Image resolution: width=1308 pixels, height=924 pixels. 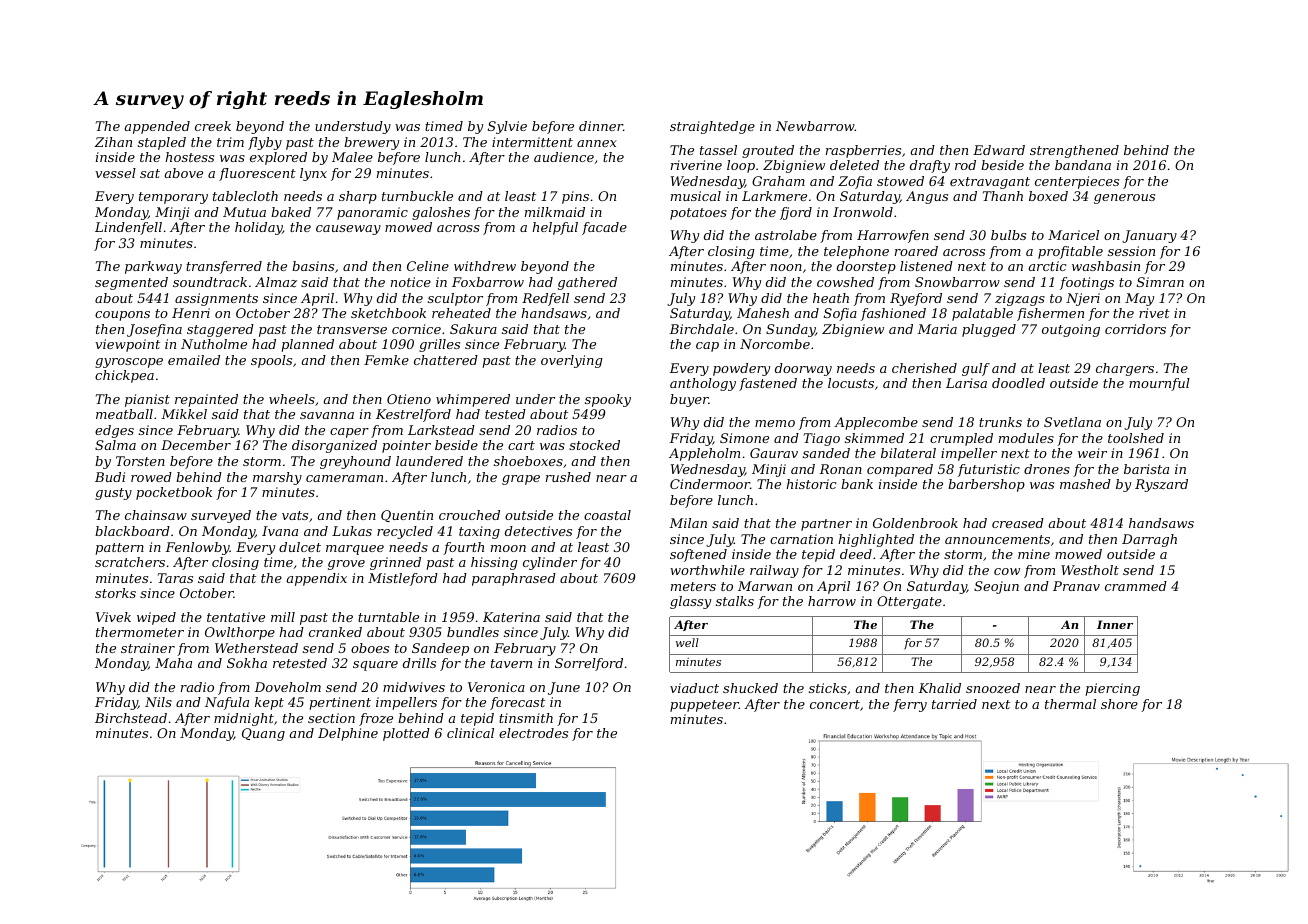 What do you see at coordinates (1159, 384) in the page?
I see `mournful` at bounding box center [1159, 384].
